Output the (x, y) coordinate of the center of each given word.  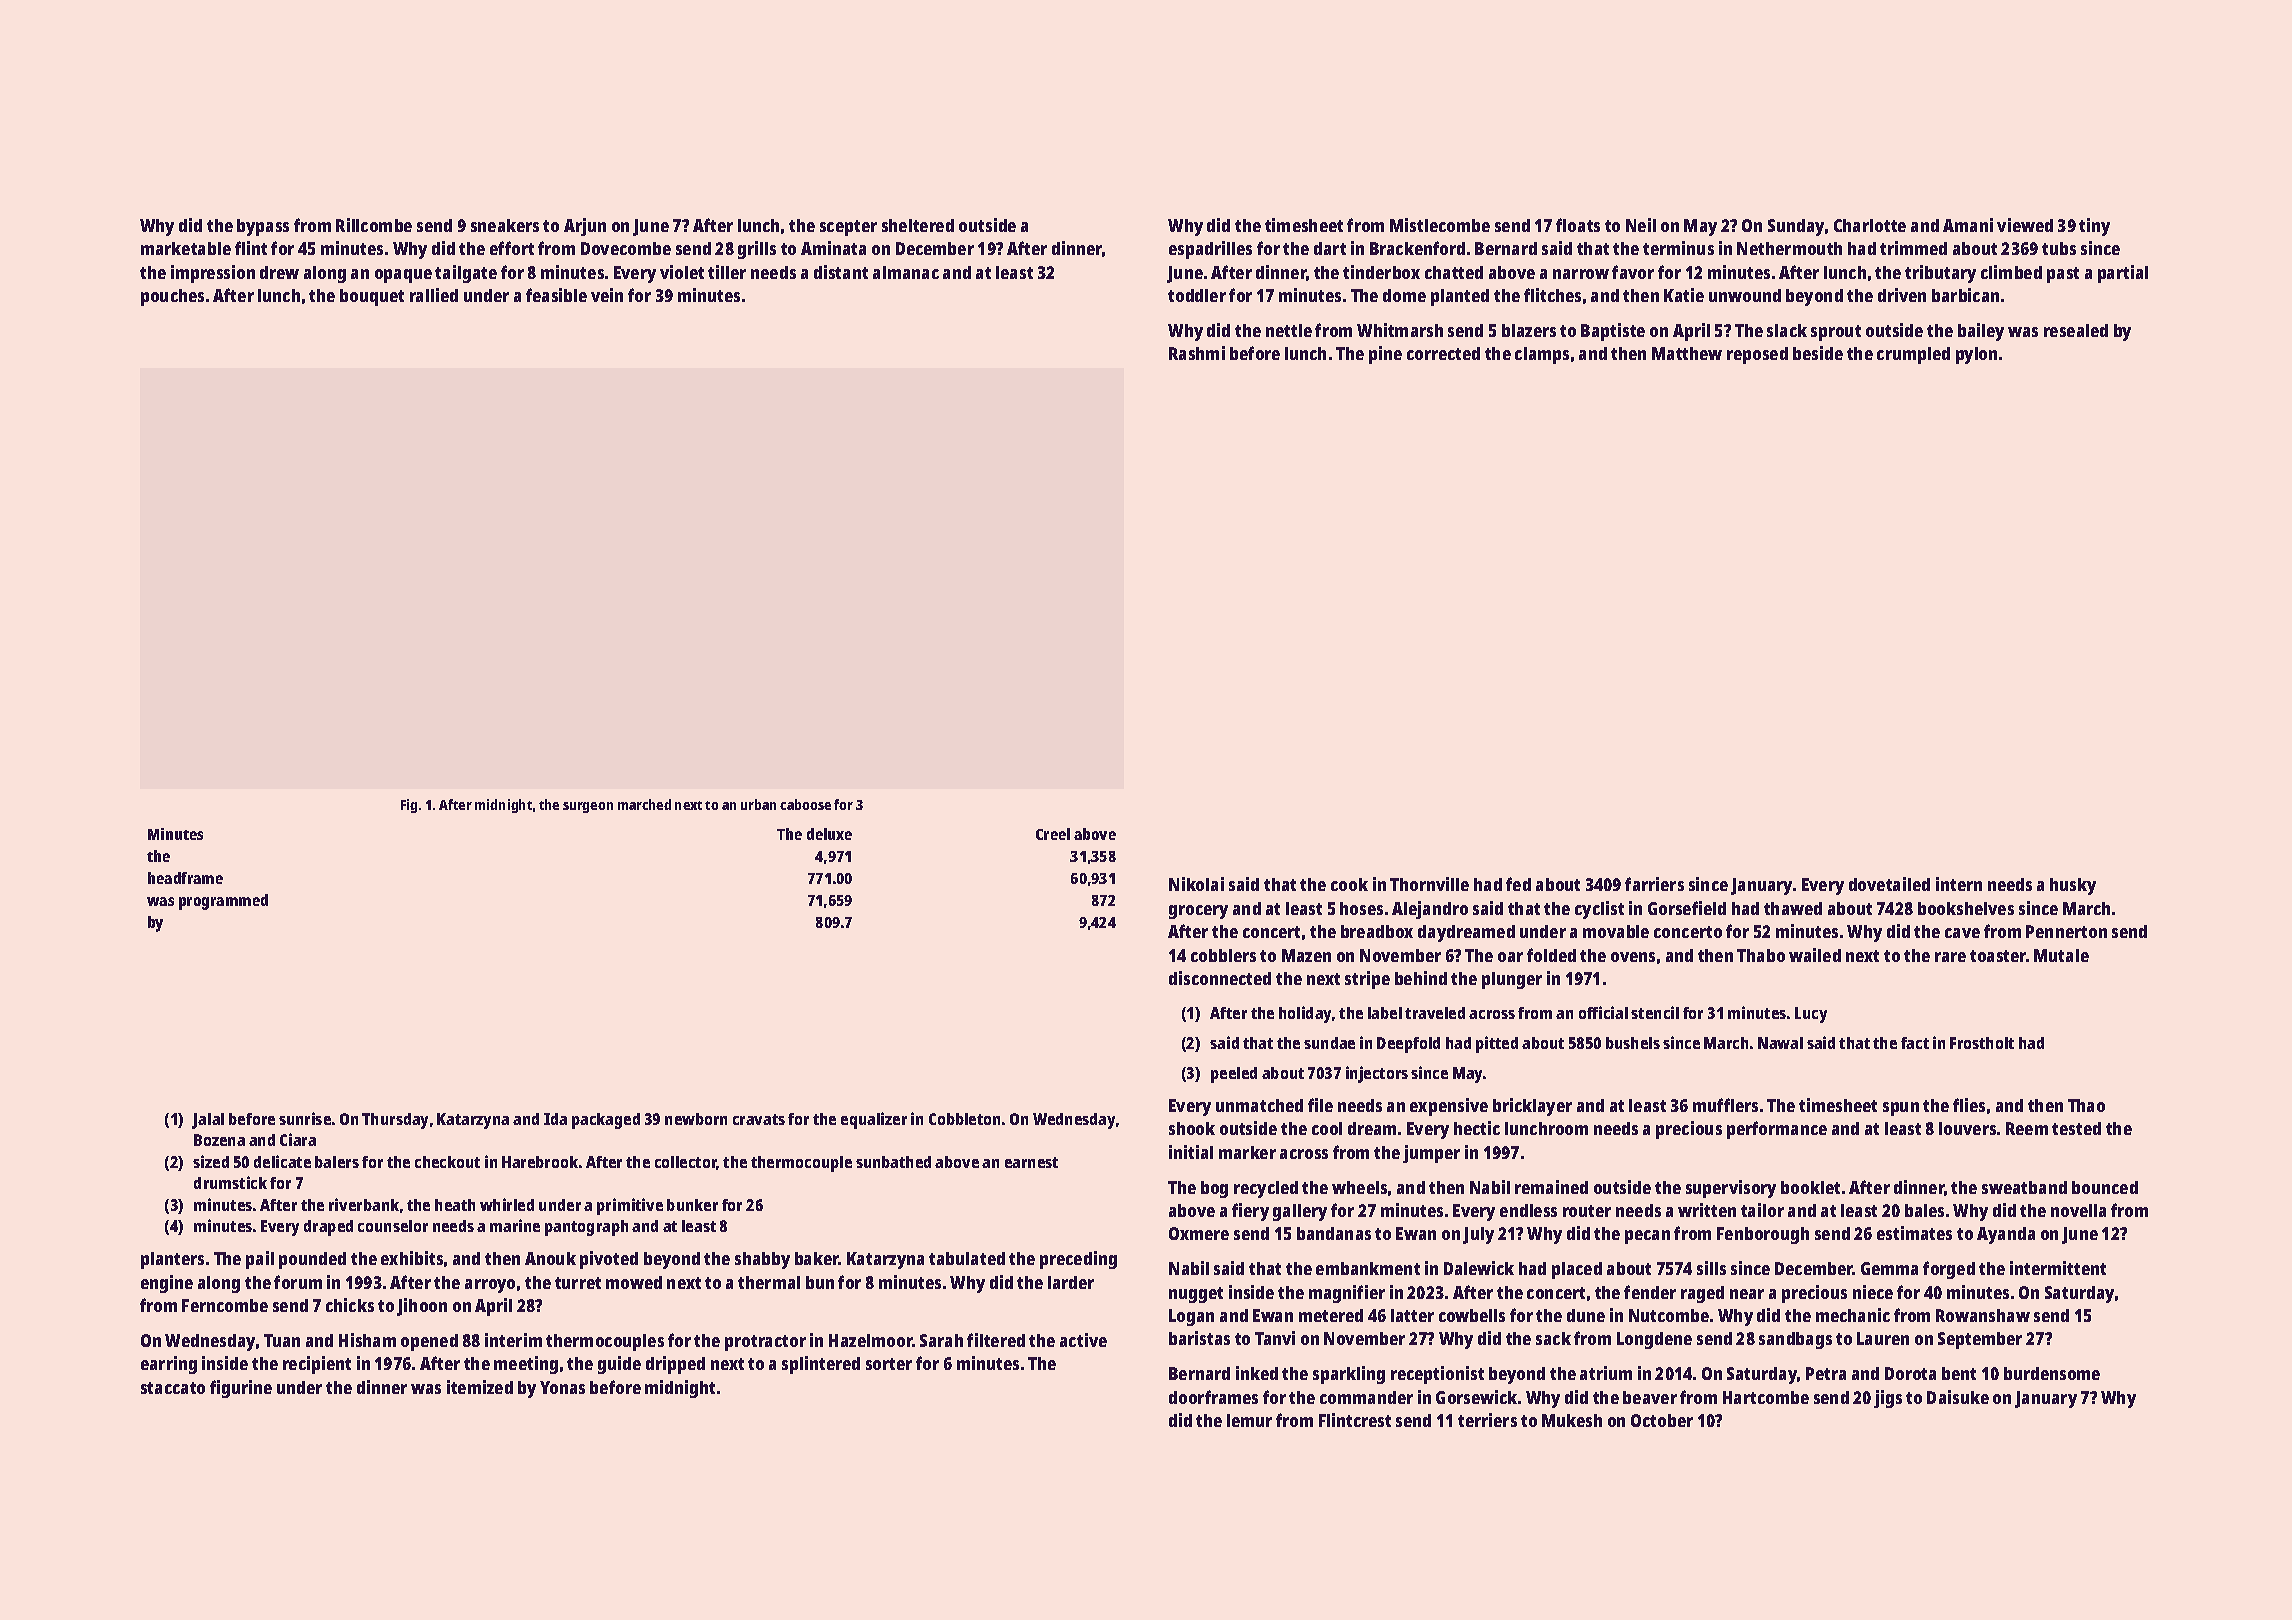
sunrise (305, 1118)
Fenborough (1763, 1235)
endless (1528, 1210)
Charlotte (1870, 225)
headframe (185, 878)
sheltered (918, 225)
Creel (1053, 834)
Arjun (585, 227)
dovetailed (1889, 884)
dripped (675, 1365)
